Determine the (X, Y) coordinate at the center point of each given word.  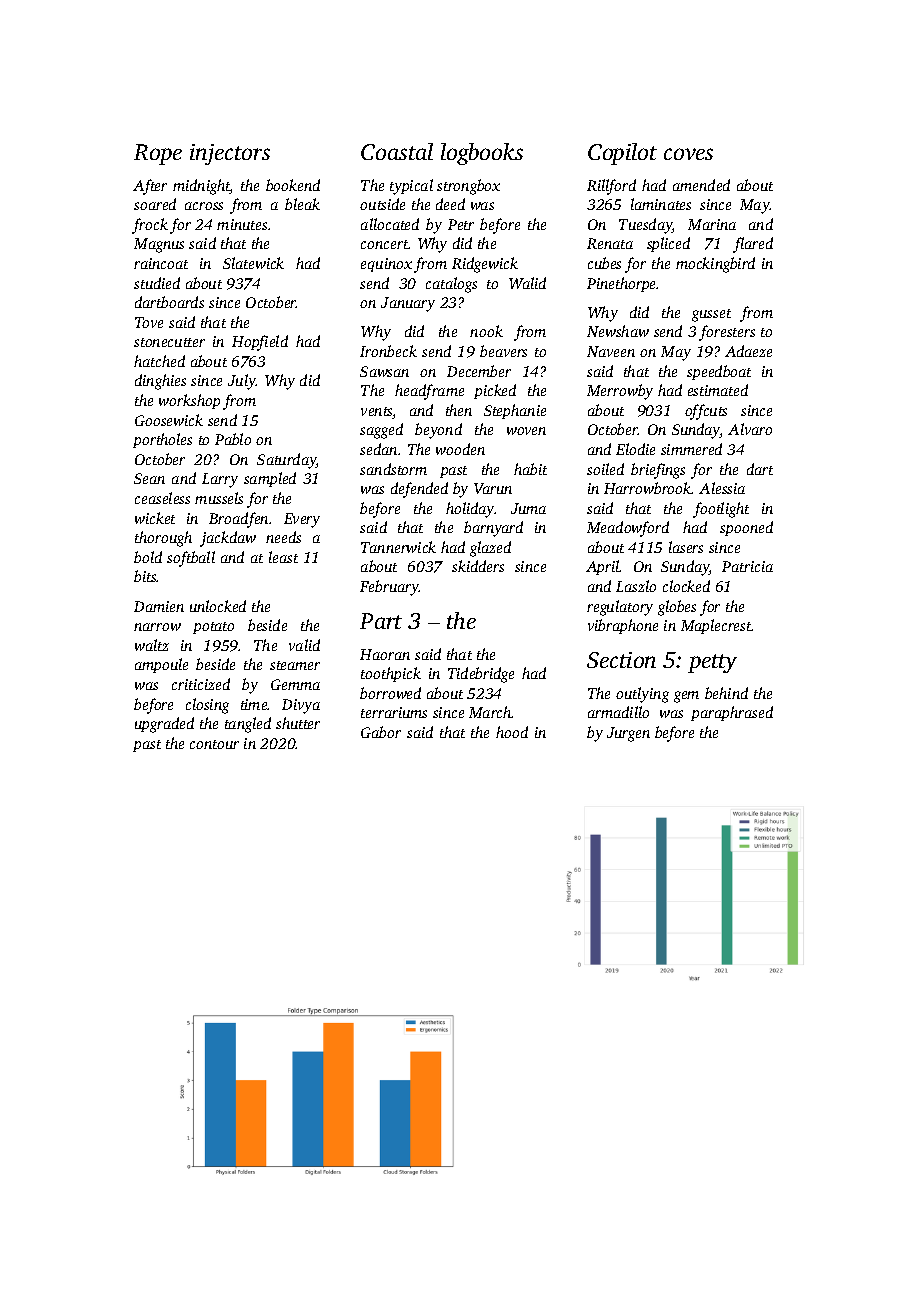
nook (486, 331)
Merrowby (620, 392)
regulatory (620, 608)
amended (701, 185)
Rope (158, 154)
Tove (149, 322)
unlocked (218, 606)
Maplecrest (716, 626)
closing (207, 706)
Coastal (397, 151)
